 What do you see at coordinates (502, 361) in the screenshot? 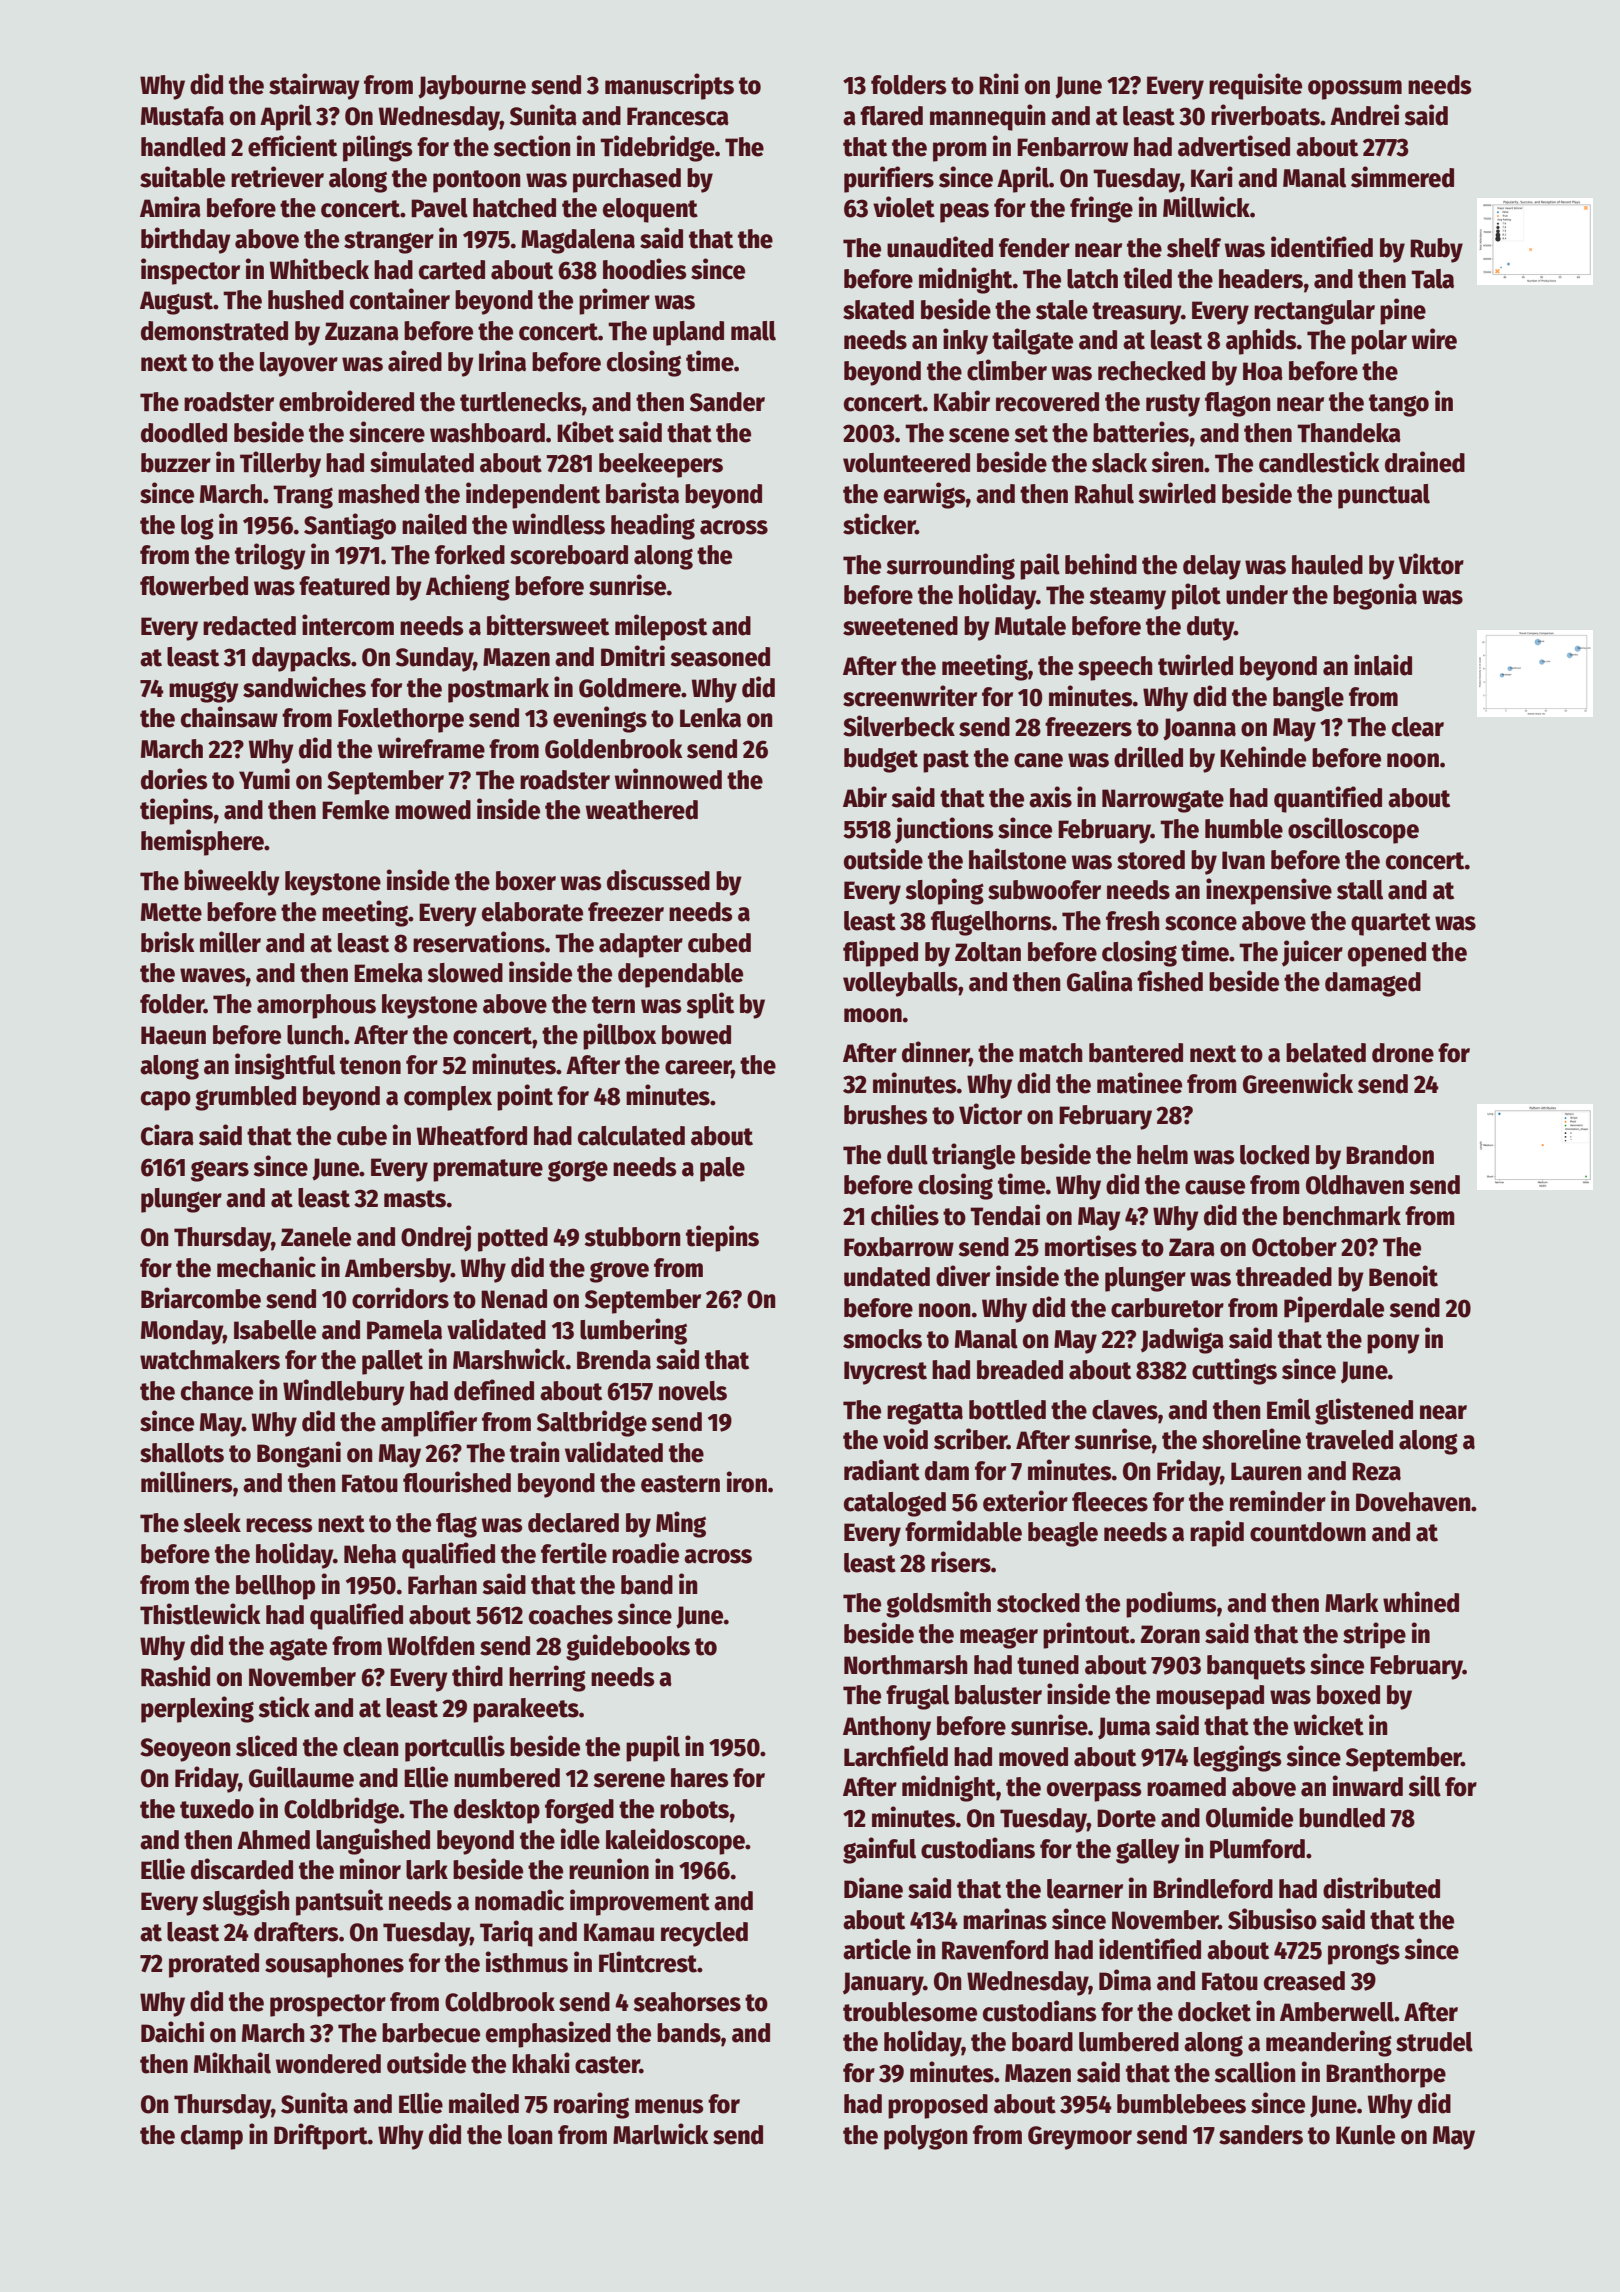
I see `Irina` at bounding box center [502, 361].
